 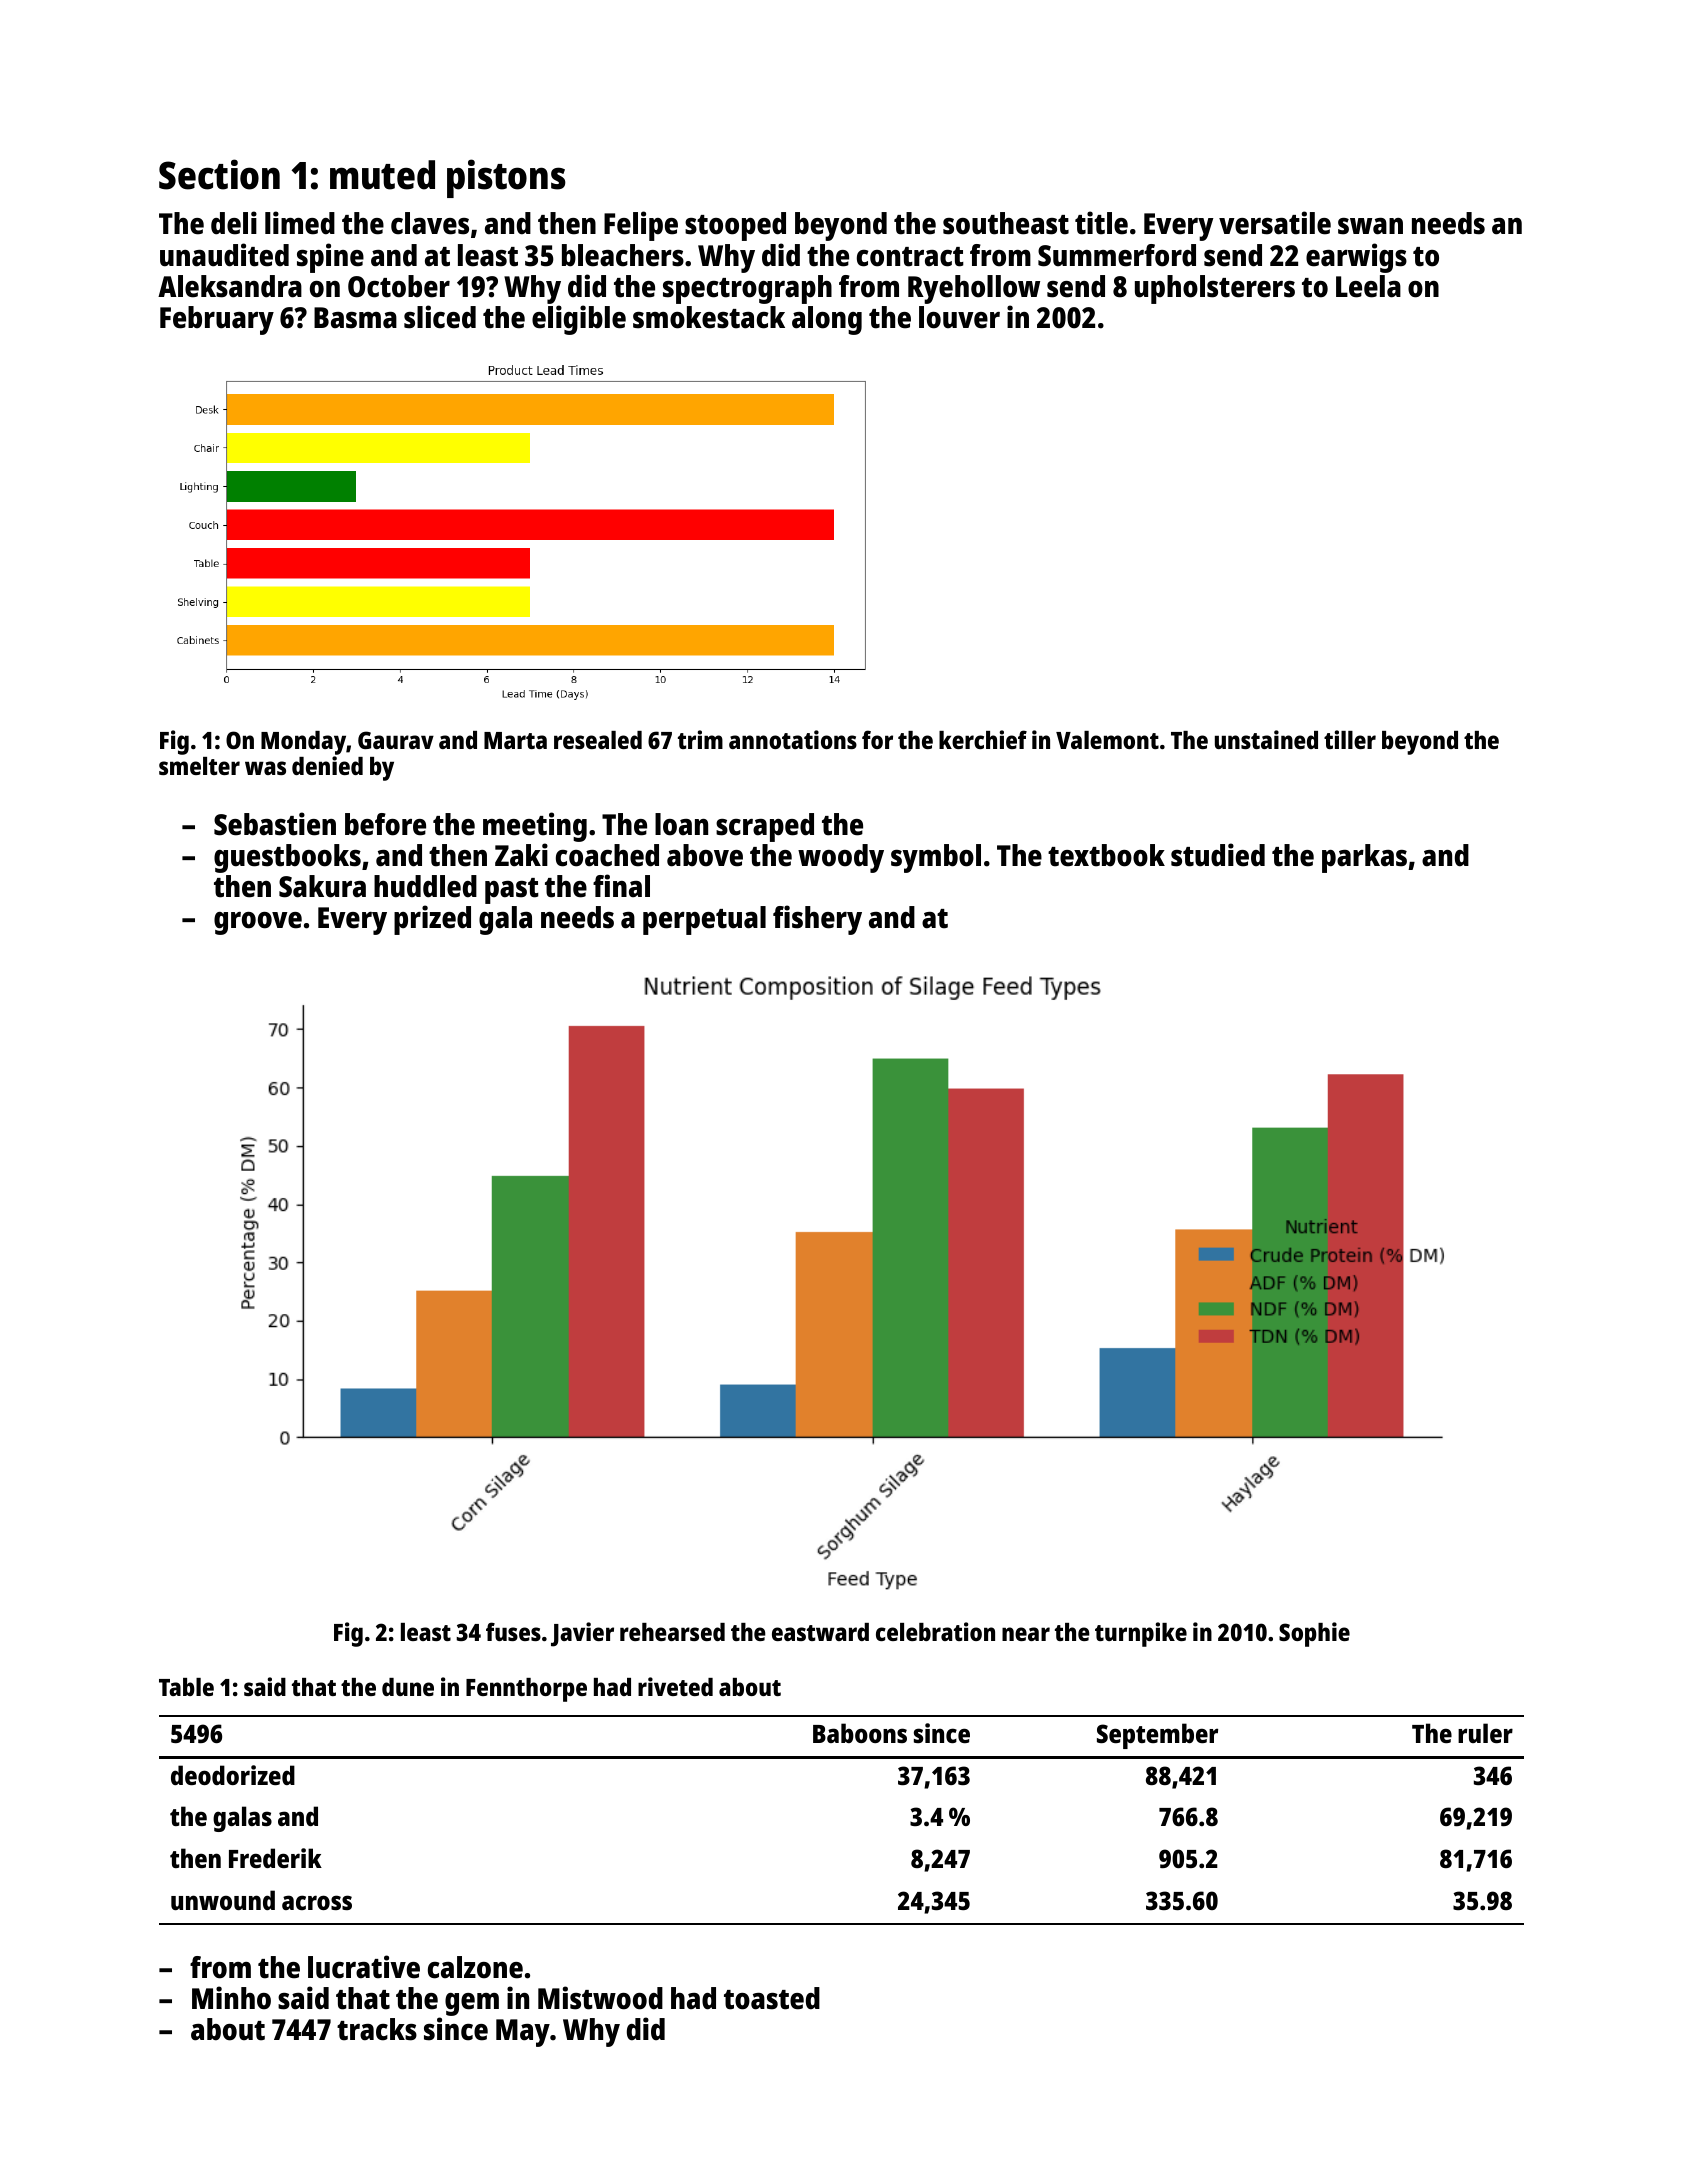 I want to click on kerchief, so click(x=983, y=739).
